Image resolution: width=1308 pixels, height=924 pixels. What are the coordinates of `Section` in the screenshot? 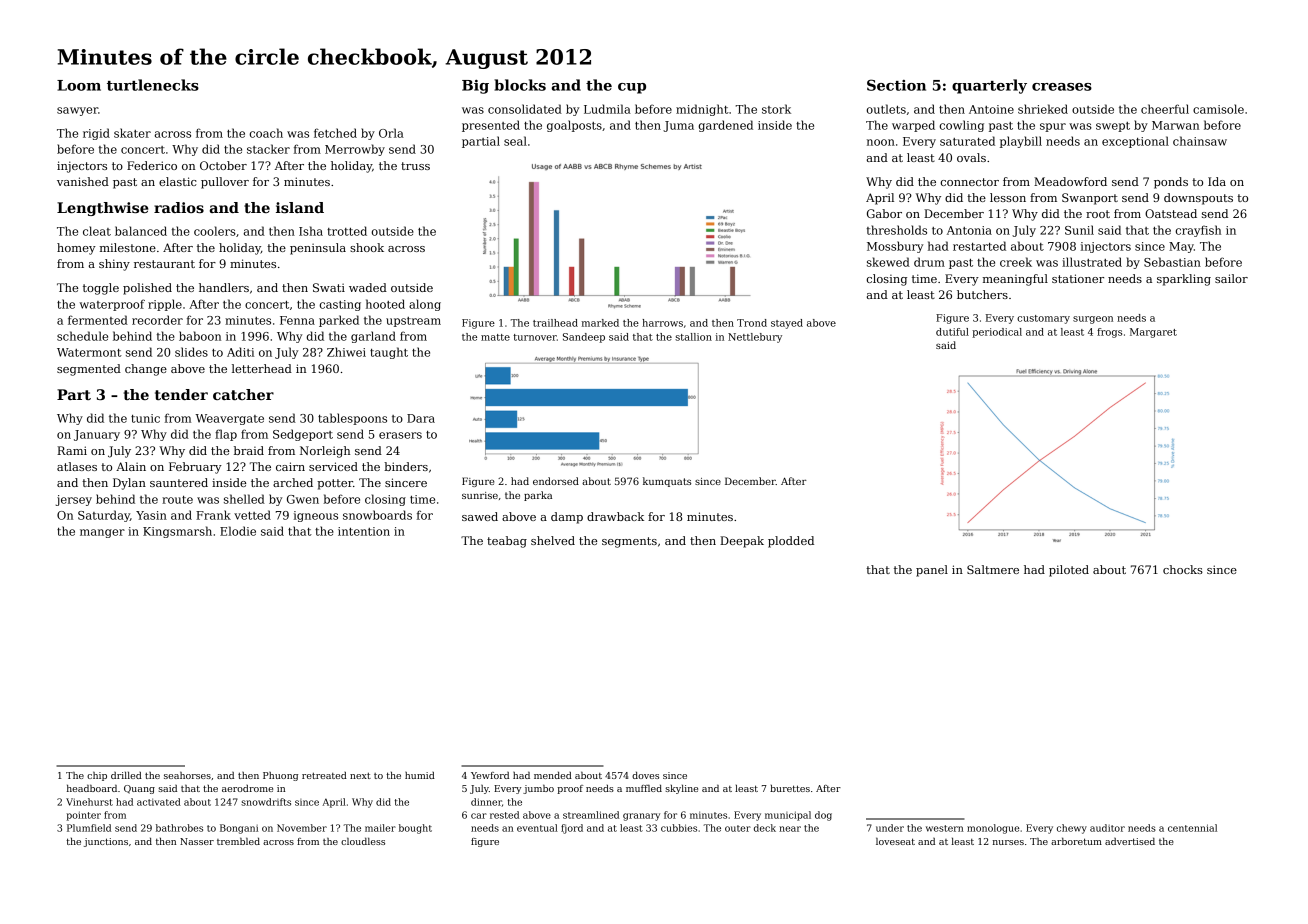 It's located at (896, 85).
